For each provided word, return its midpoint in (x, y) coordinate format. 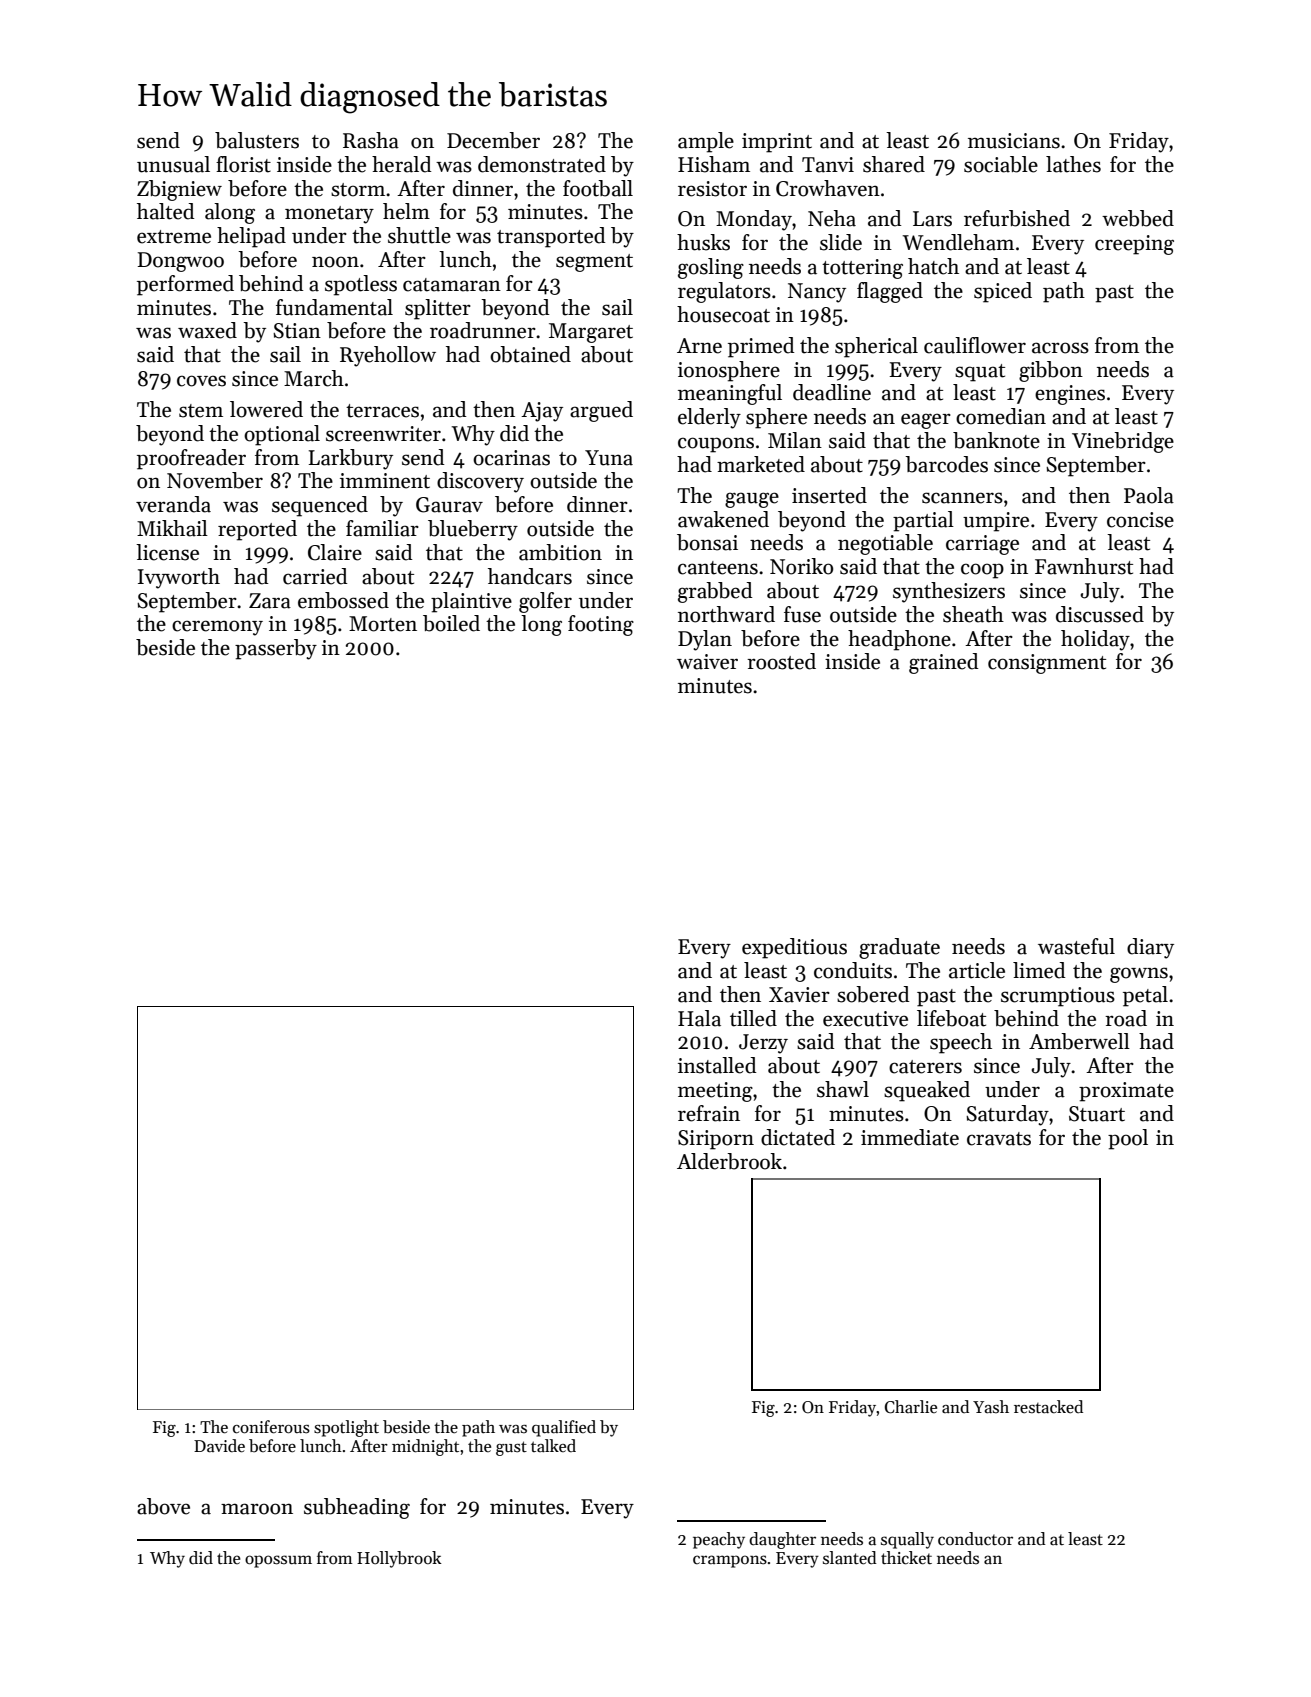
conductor (975, 1539)
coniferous (271, 1427)
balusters (257, 140)
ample (706, 142)
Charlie (911, 1407)
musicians (1014, 141)
